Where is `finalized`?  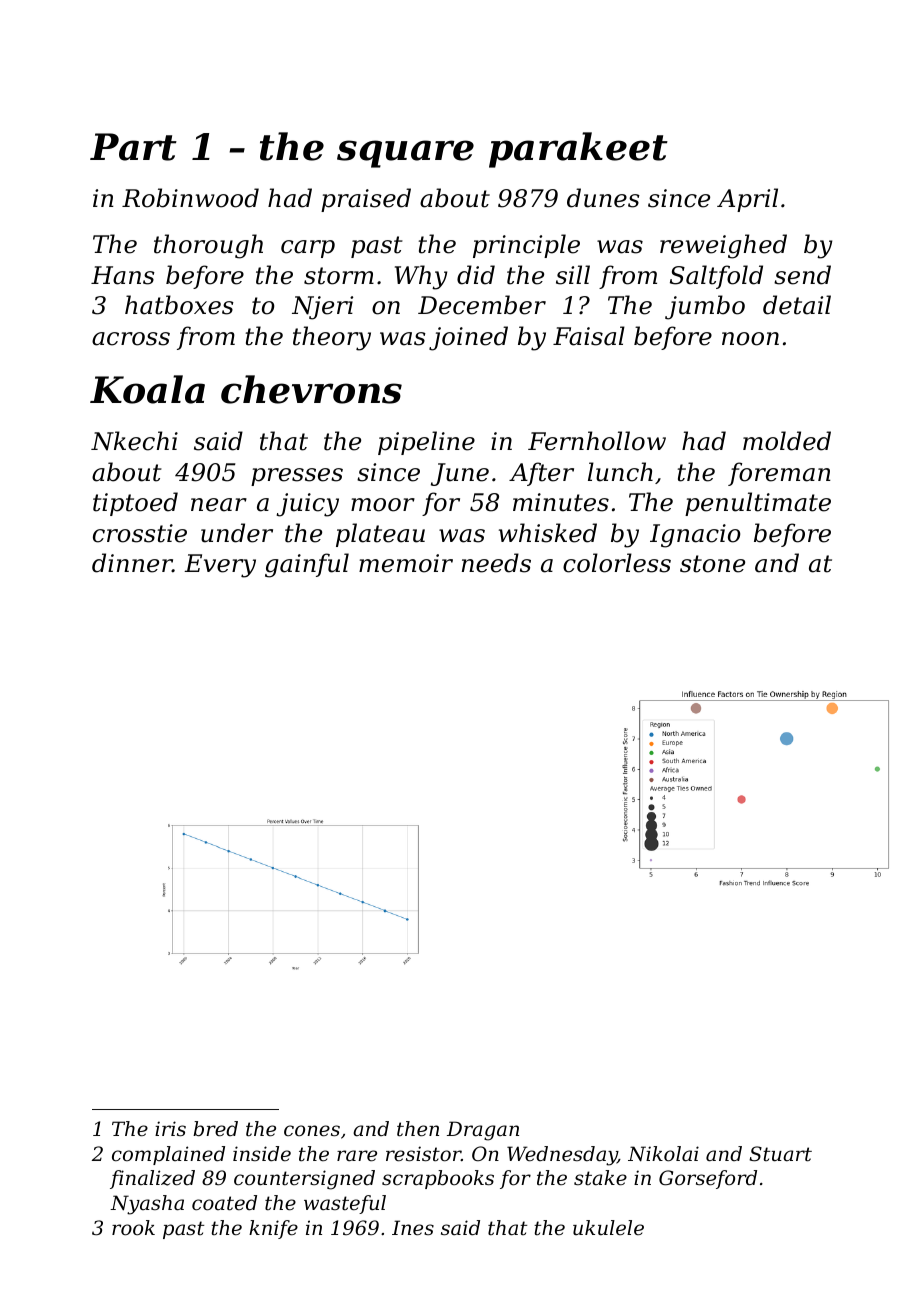
finalized is located at coordinates (152, 1179).
